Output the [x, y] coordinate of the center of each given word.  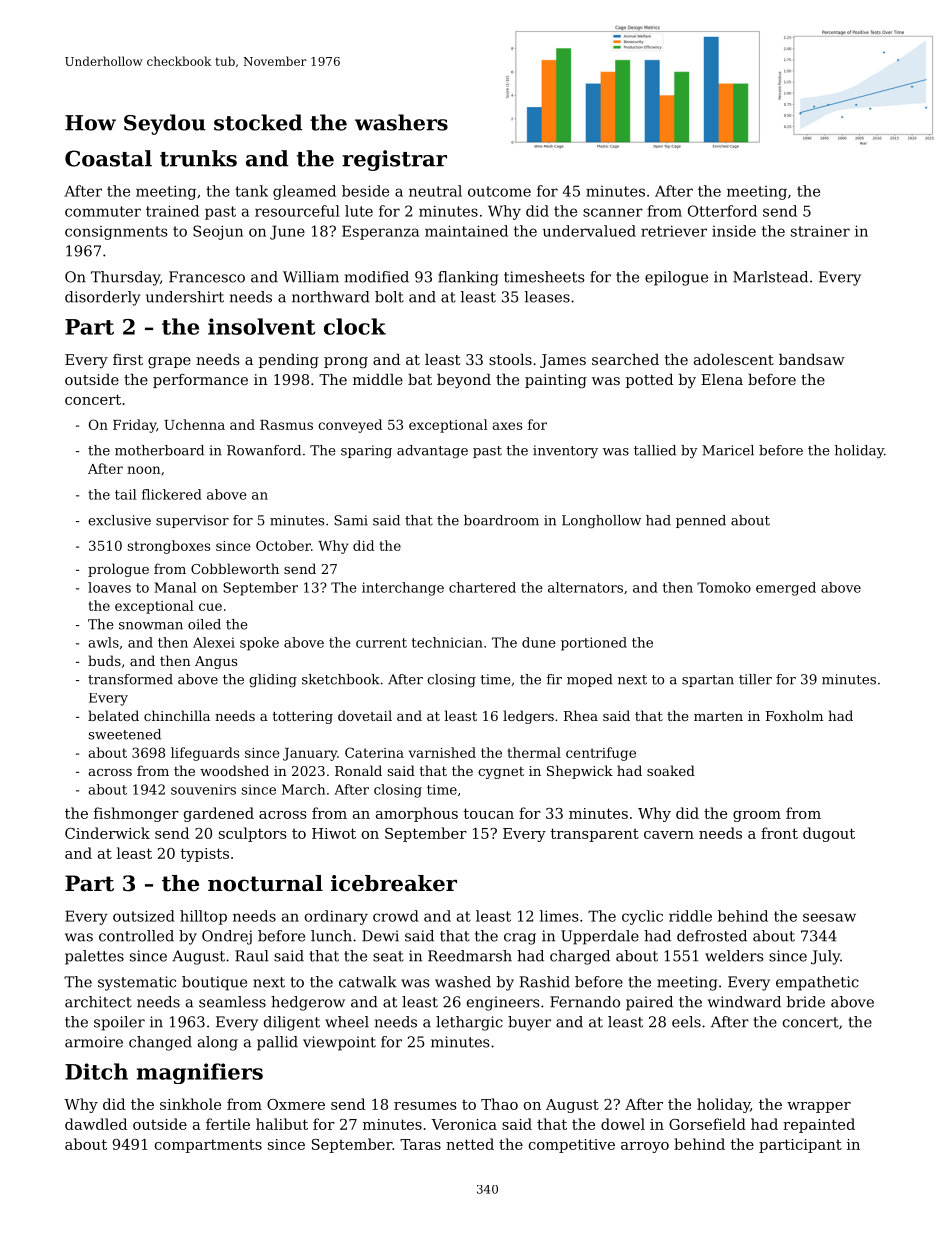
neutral [435, 191]
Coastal [108, 158]
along [218, 1043]
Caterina [374, 752]
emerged [786, 589]
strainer [820, 231]
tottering [303, 717]
